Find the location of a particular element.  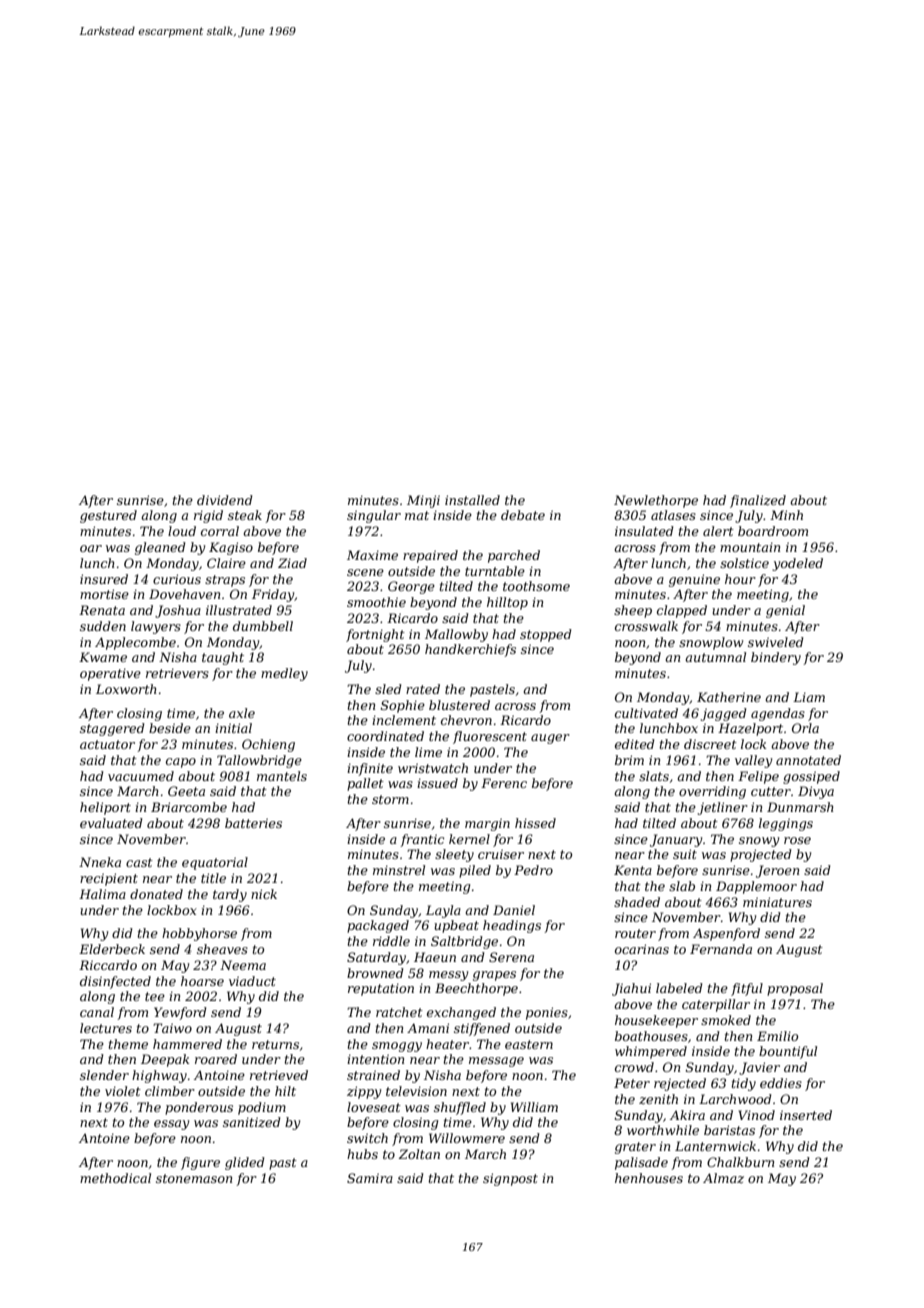

Halima is located at coordinates (102, 894).
